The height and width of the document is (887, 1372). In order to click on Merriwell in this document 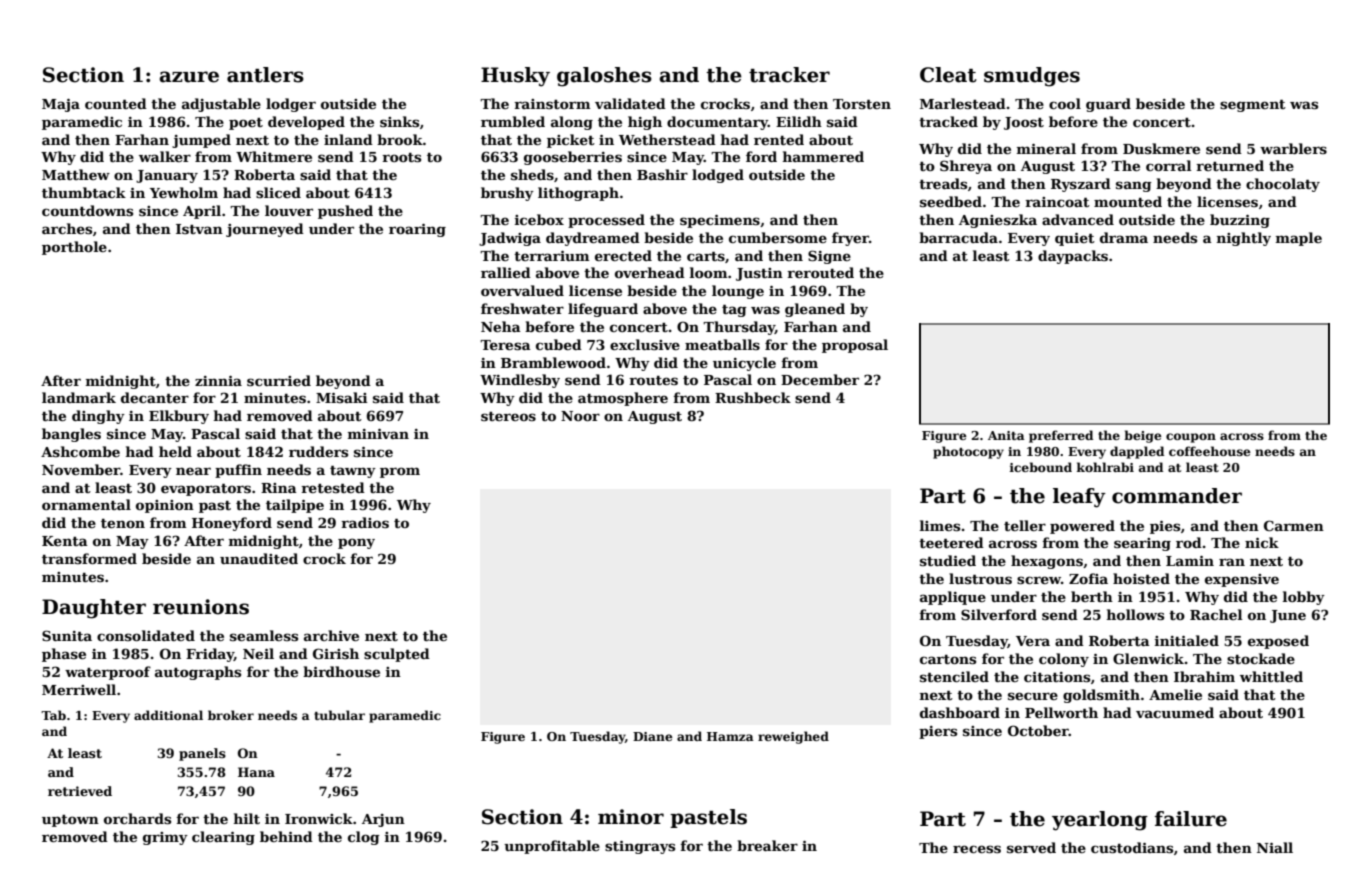, I will do `click(79, 689)`.
